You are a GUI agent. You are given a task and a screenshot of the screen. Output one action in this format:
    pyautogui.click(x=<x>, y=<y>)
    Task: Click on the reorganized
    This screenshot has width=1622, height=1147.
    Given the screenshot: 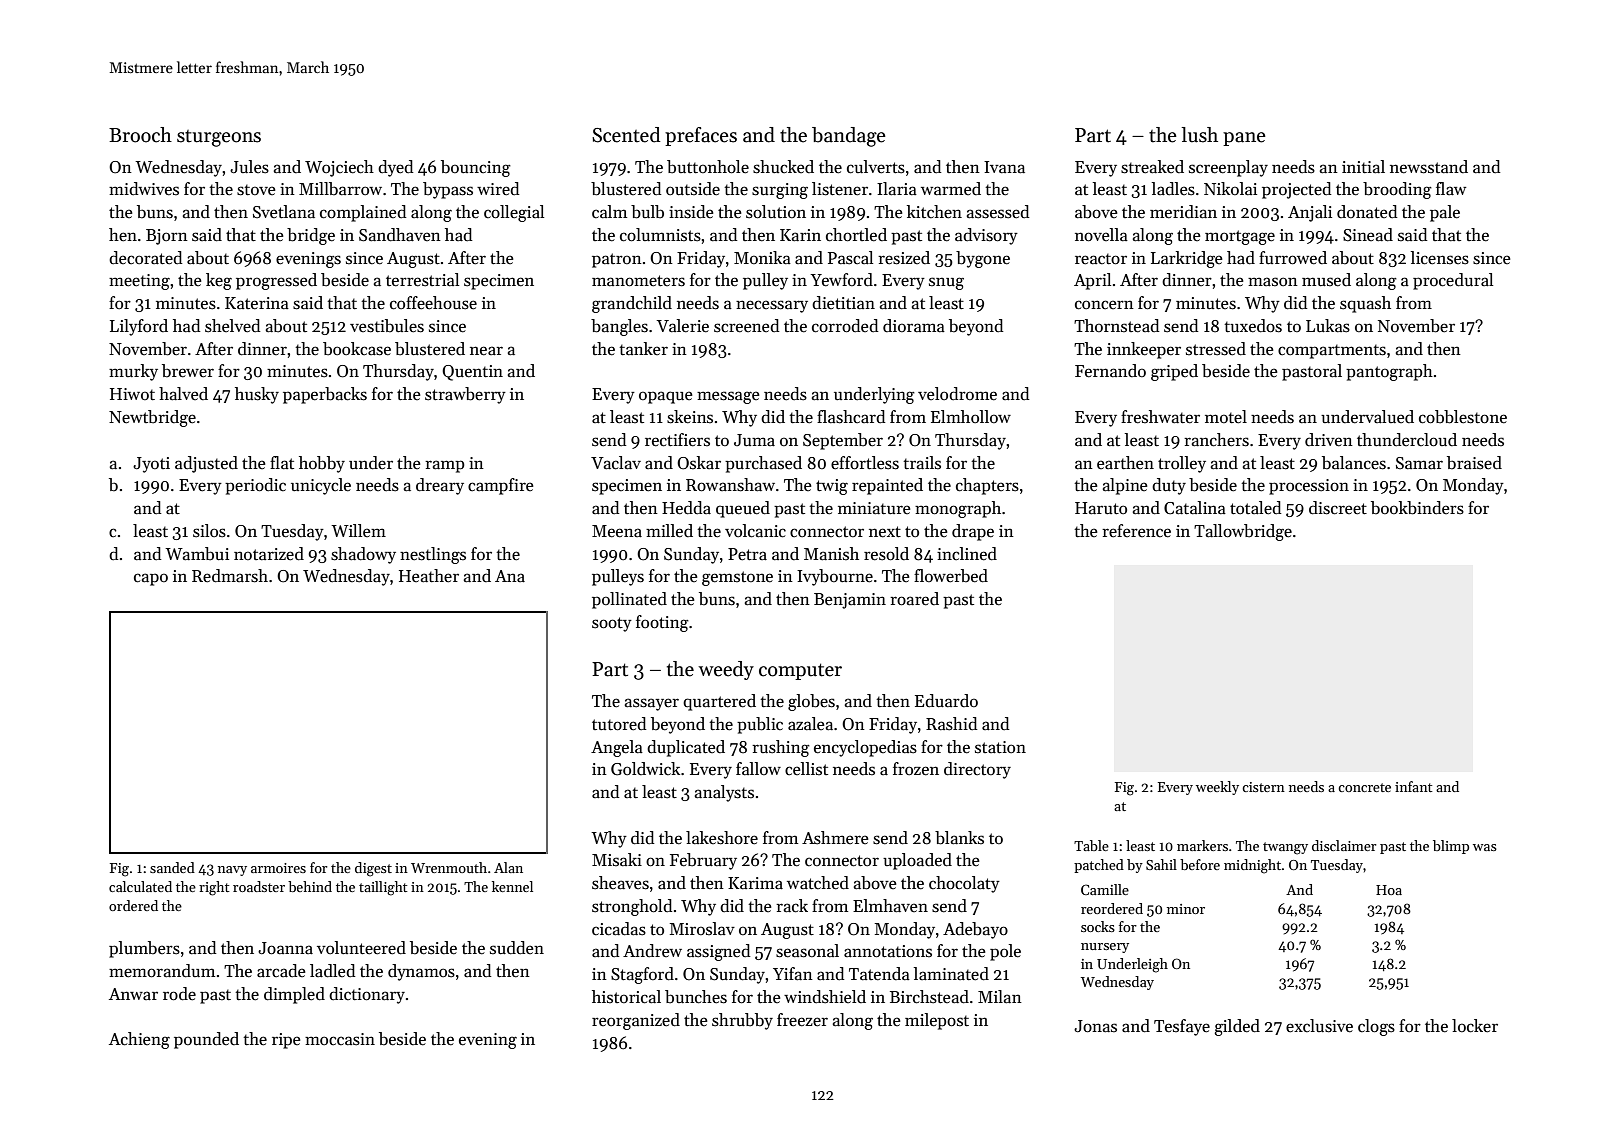 What is the action you would take?
    pyautogui.click(x=636, y=1021)
